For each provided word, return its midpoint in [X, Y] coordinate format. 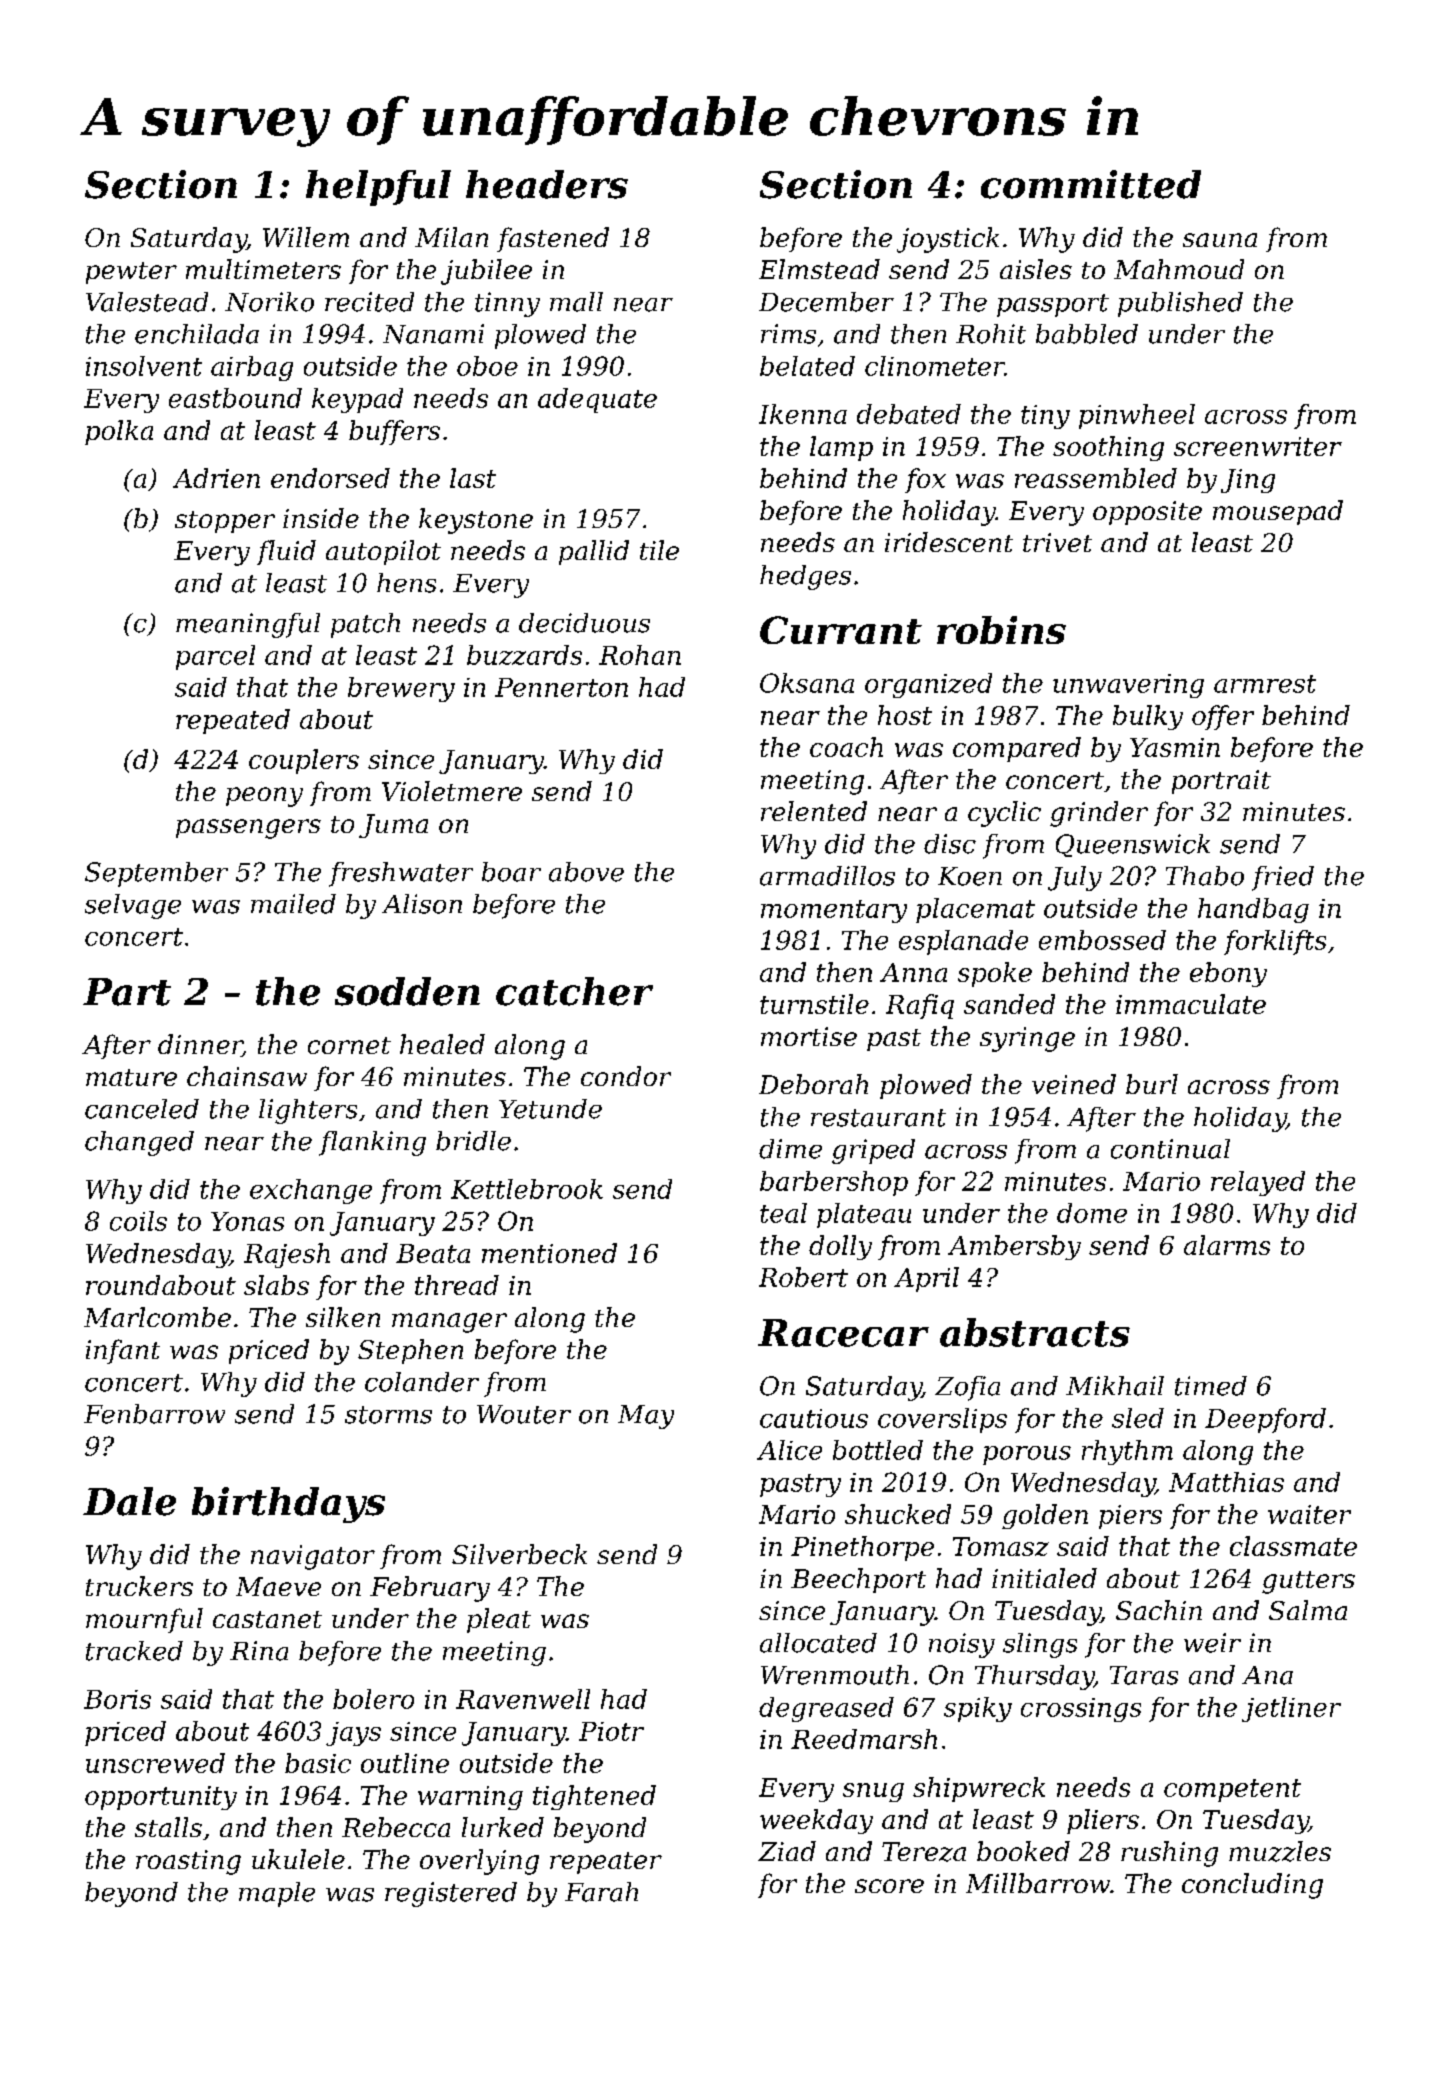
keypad [357, 400]
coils [138, 1221]
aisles [1036, 269]
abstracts [1035, 1332]
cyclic [1004, 814]
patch [365, 625]
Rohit [991, 334]
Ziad [787, 1851]
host [905, 715]
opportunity [161, 1798]
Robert [803, 1277]
